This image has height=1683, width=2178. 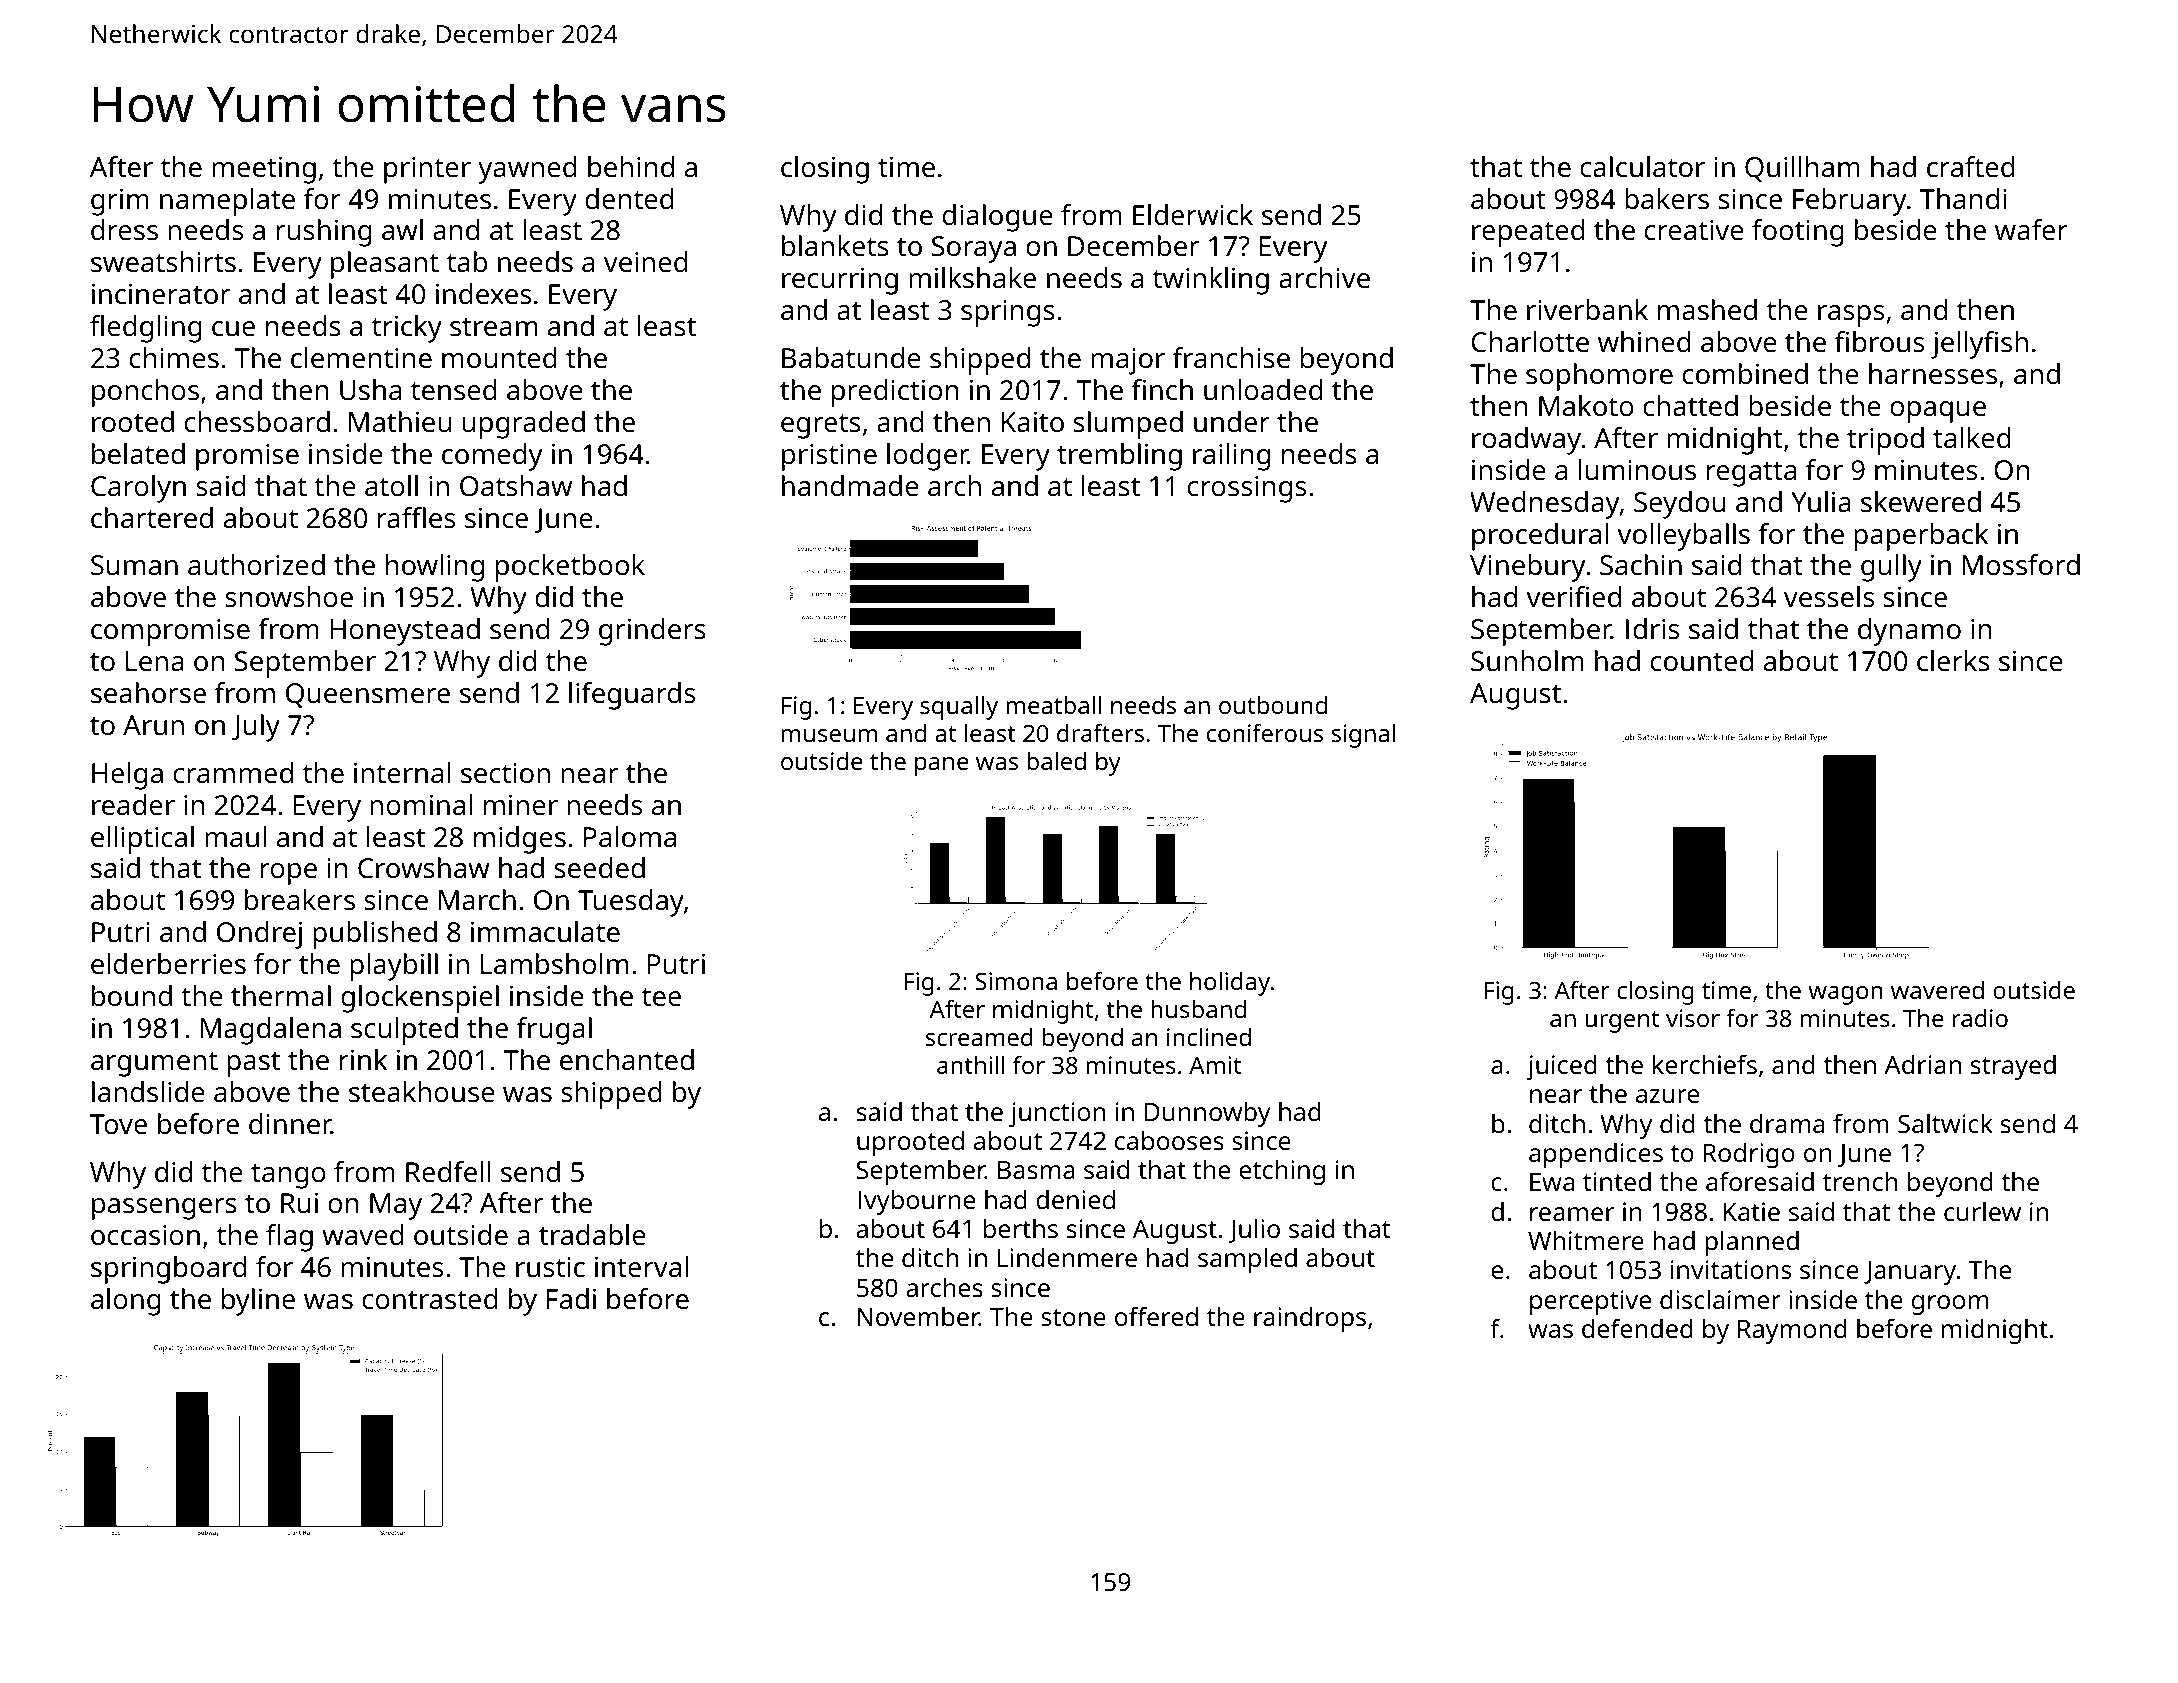 What do you see at coordinates (1953, 661) in the image?
I see `clerks` at bounding box center [1953, 661].
